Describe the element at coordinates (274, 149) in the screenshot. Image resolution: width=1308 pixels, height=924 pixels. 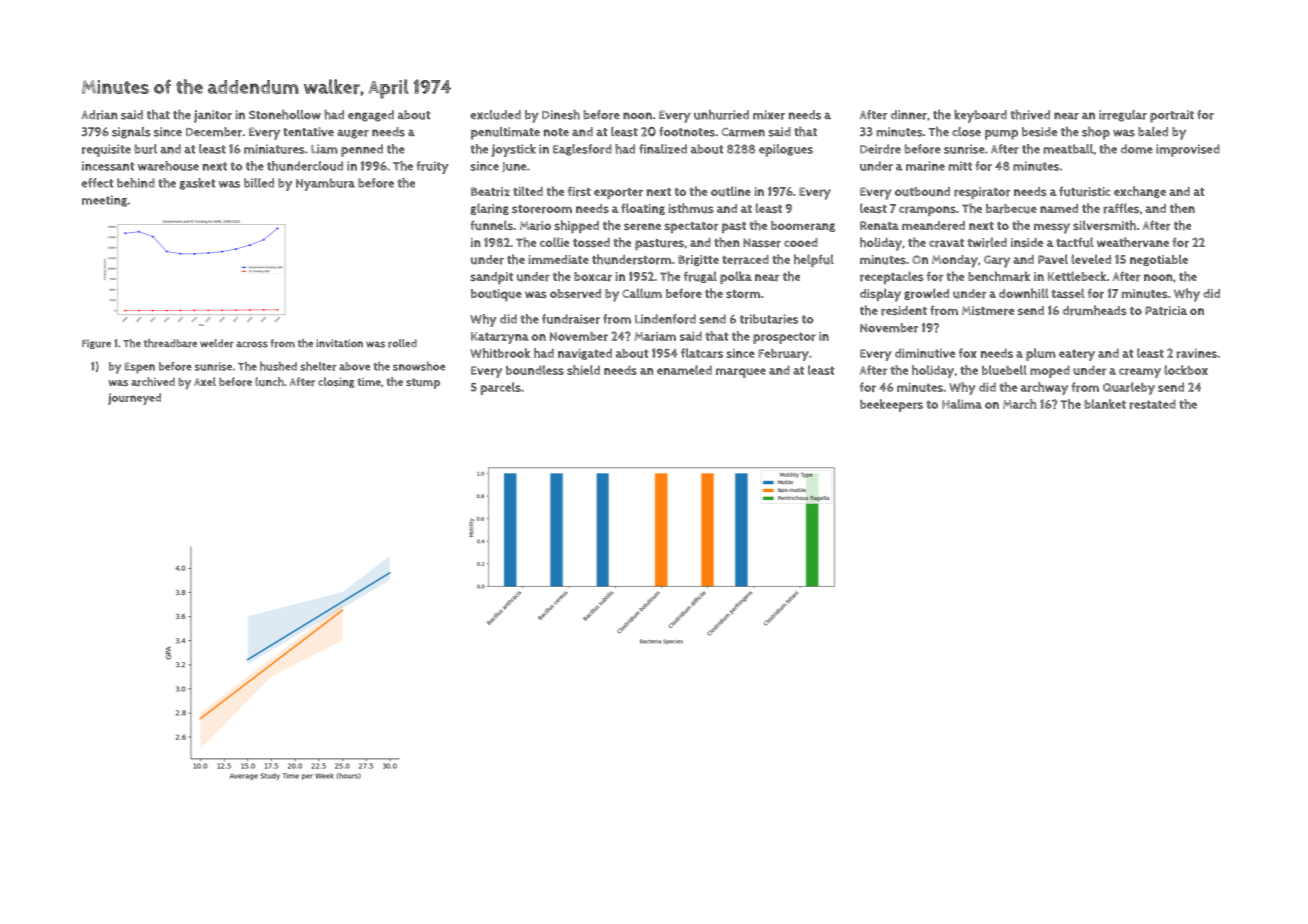
I see `miniatures` at that location.
